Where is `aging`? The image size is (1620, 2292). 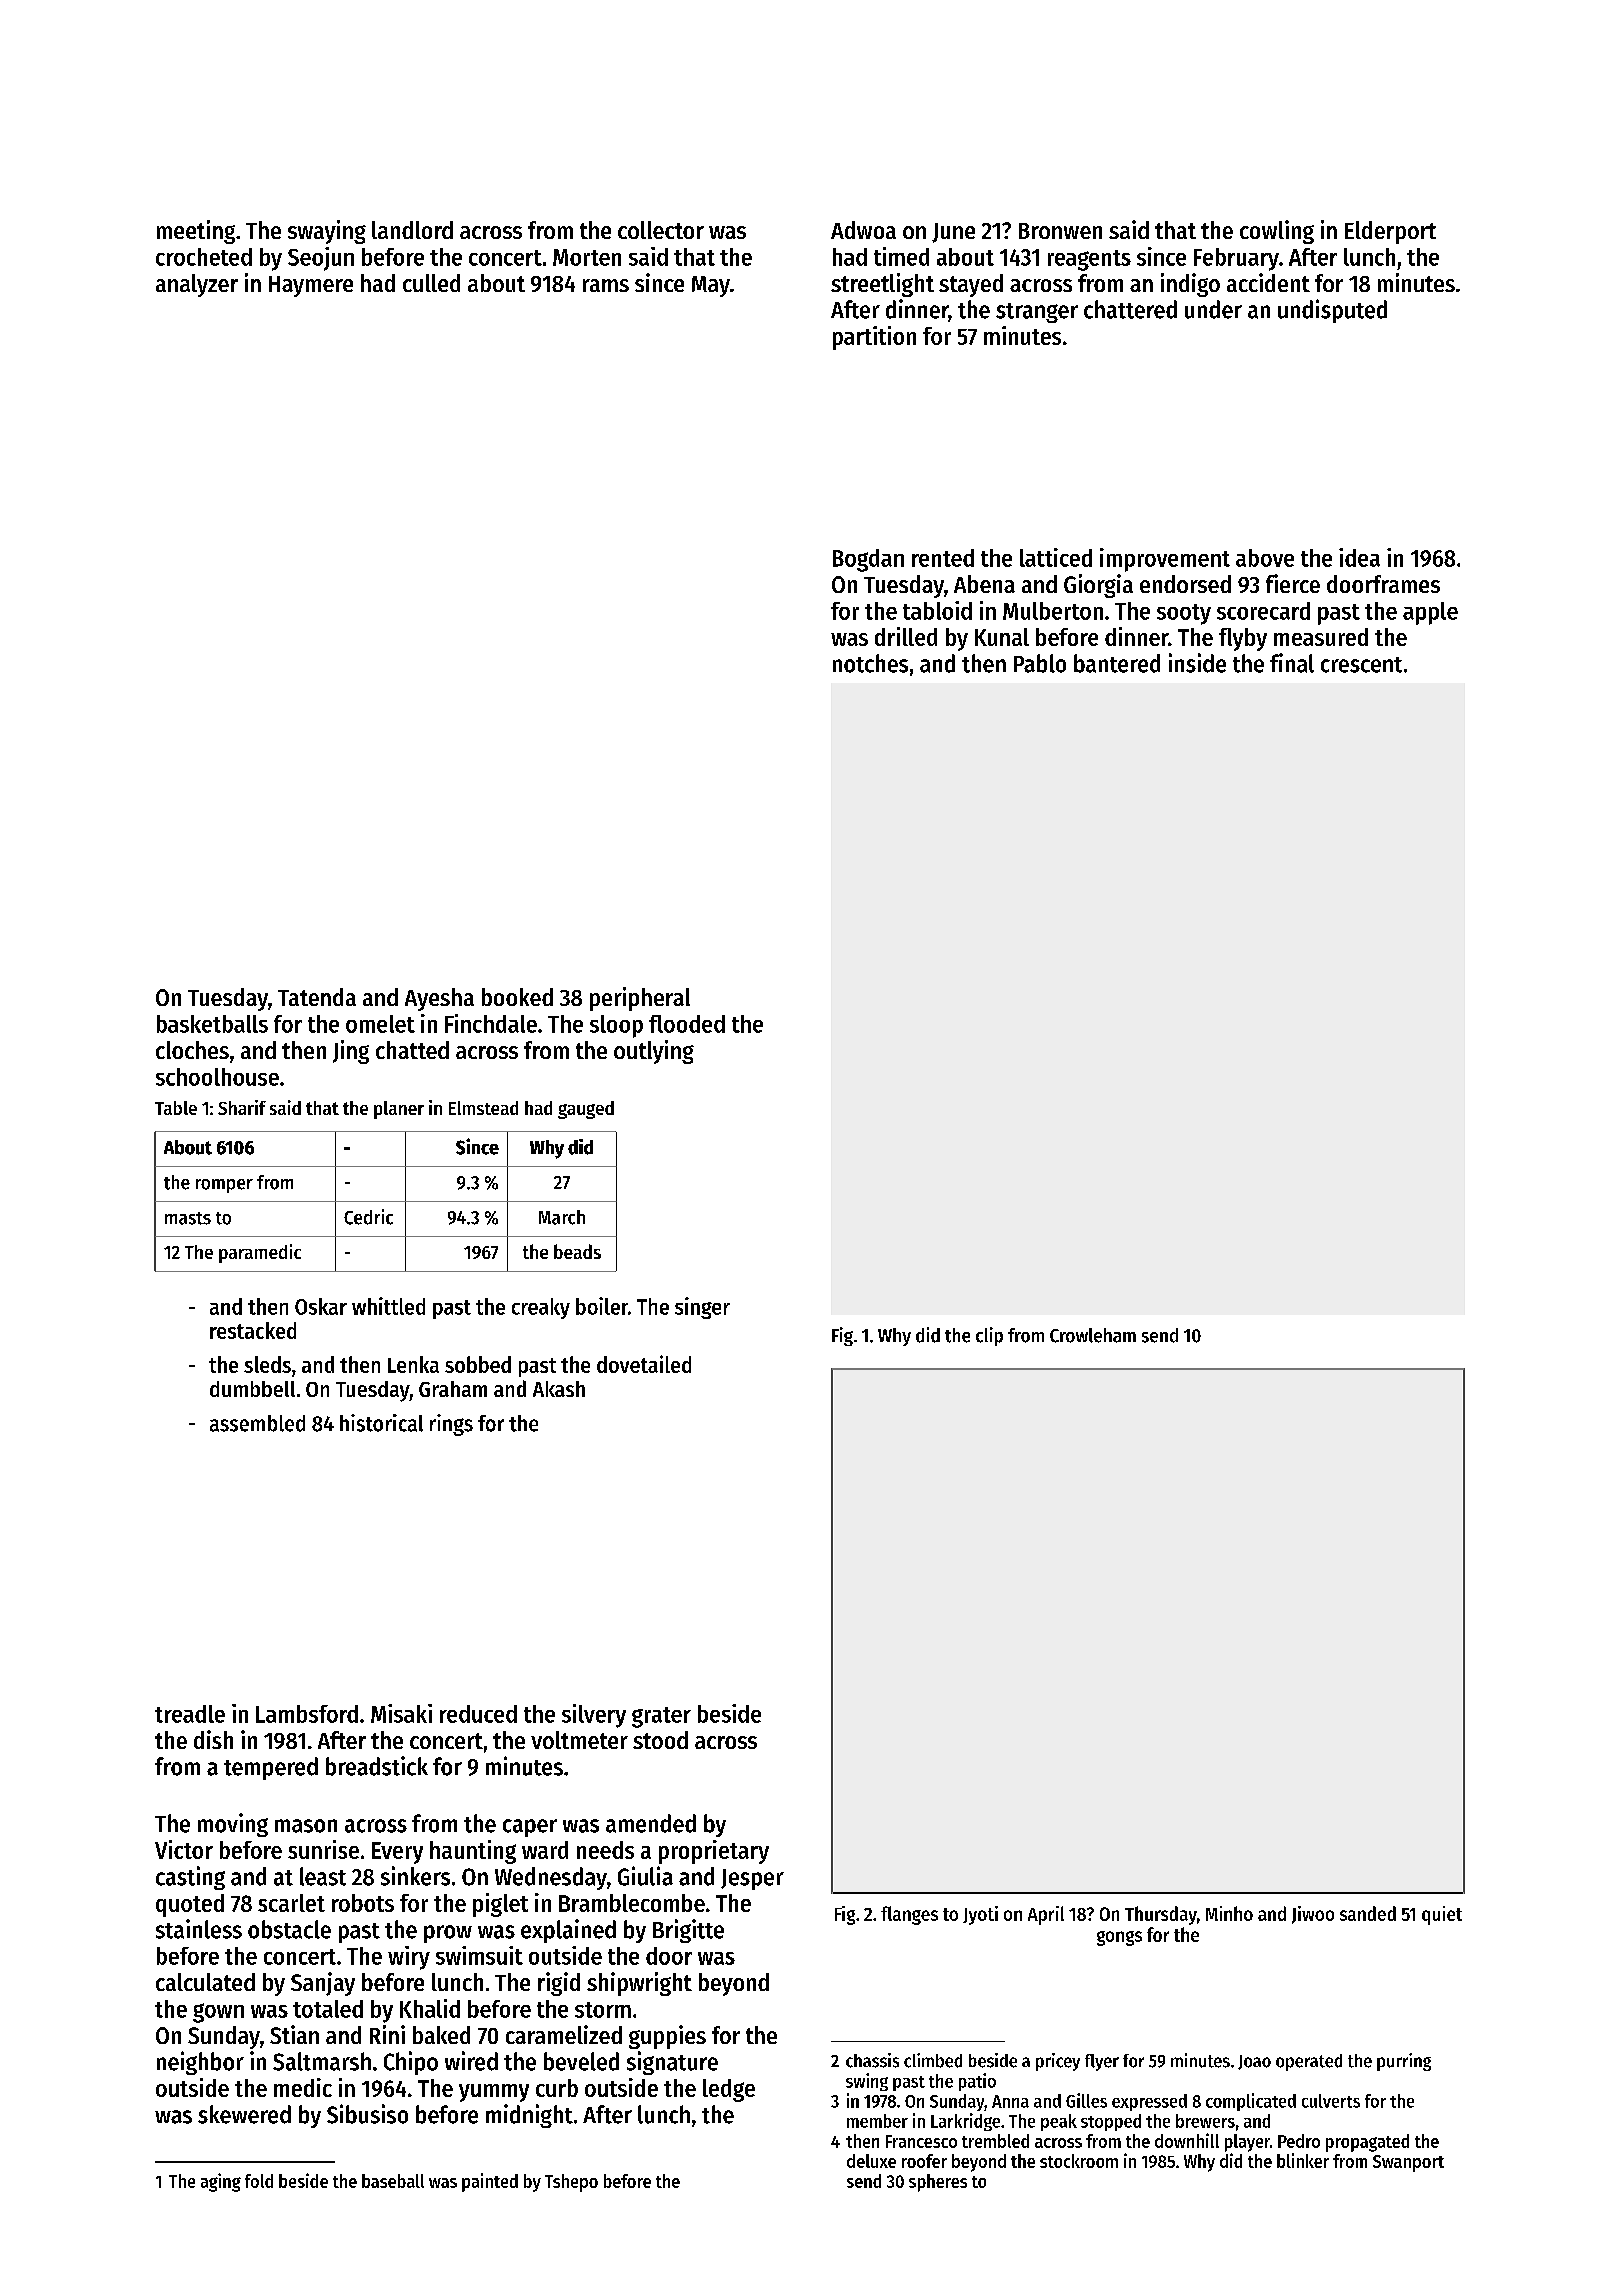 aging is located at coordinates (221, 2182).
